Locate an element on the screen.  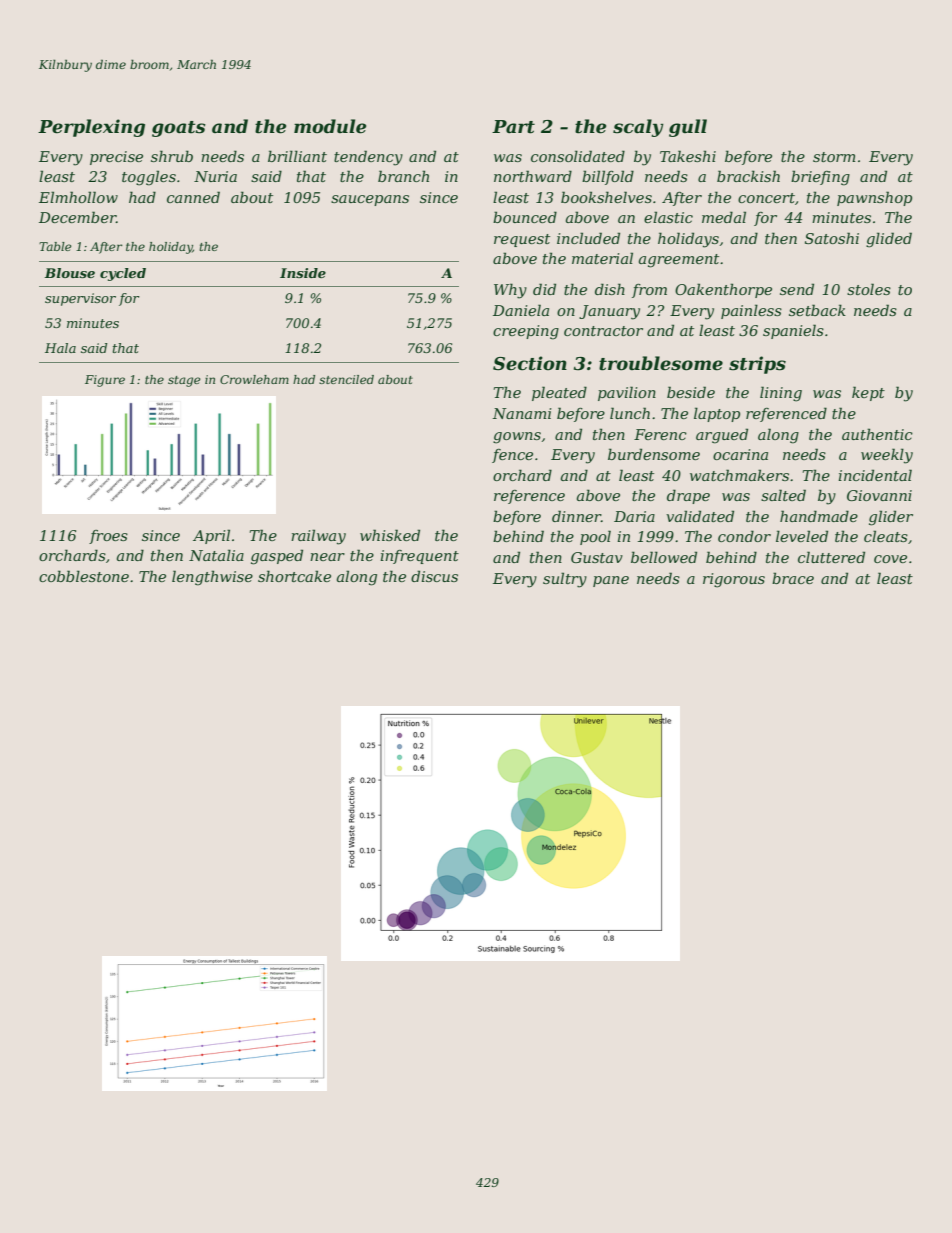
module is located at coordinates (330, 126).
